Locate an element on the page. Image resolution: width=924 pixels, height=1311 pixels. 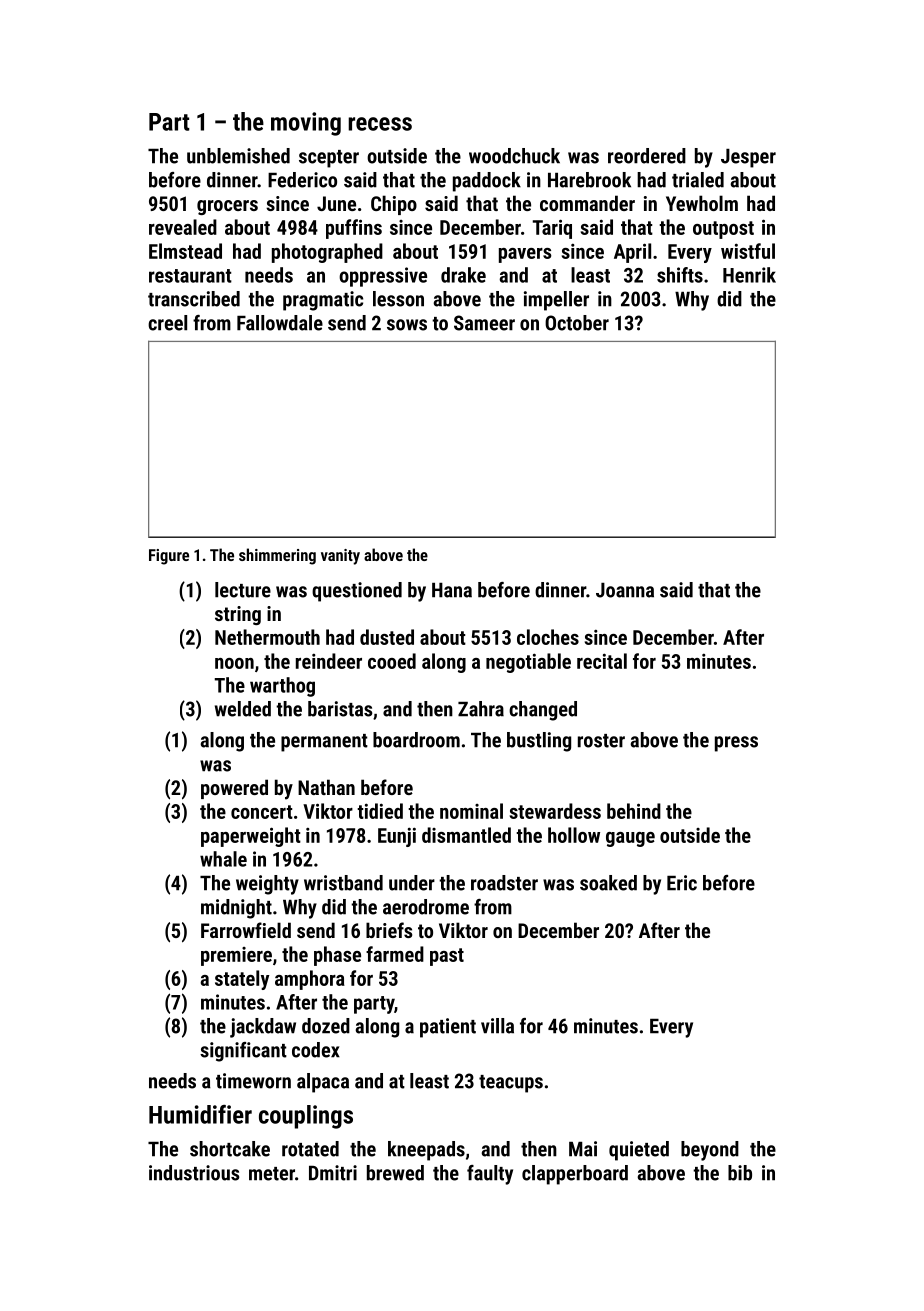
timeworn is located at coordinates (253, 1081).
